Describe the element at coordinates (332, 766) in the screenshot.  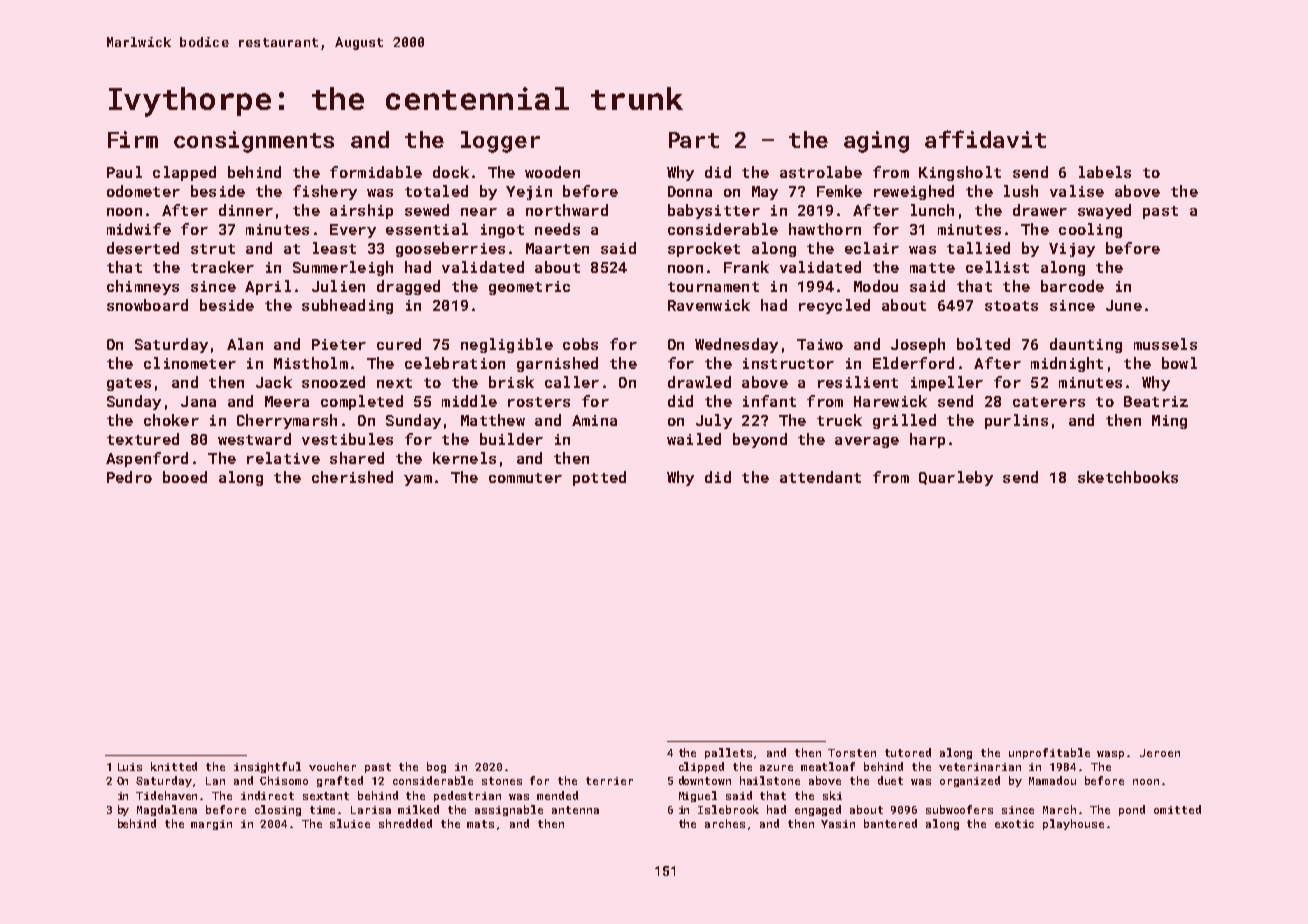
I see `voucher` at that location.
